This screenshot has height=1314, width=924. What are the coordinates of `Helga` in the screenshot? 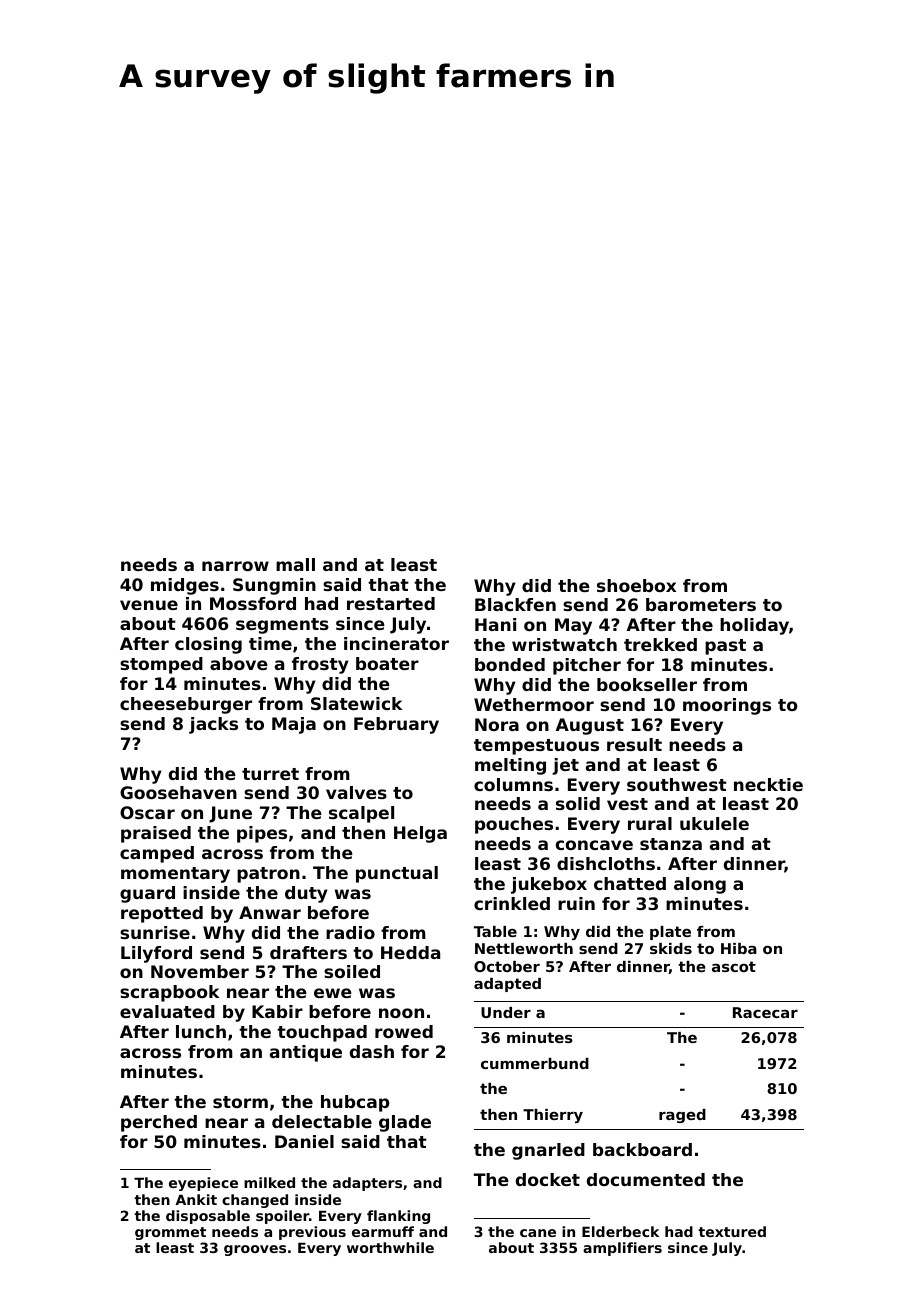 It's located at (420, 834).
